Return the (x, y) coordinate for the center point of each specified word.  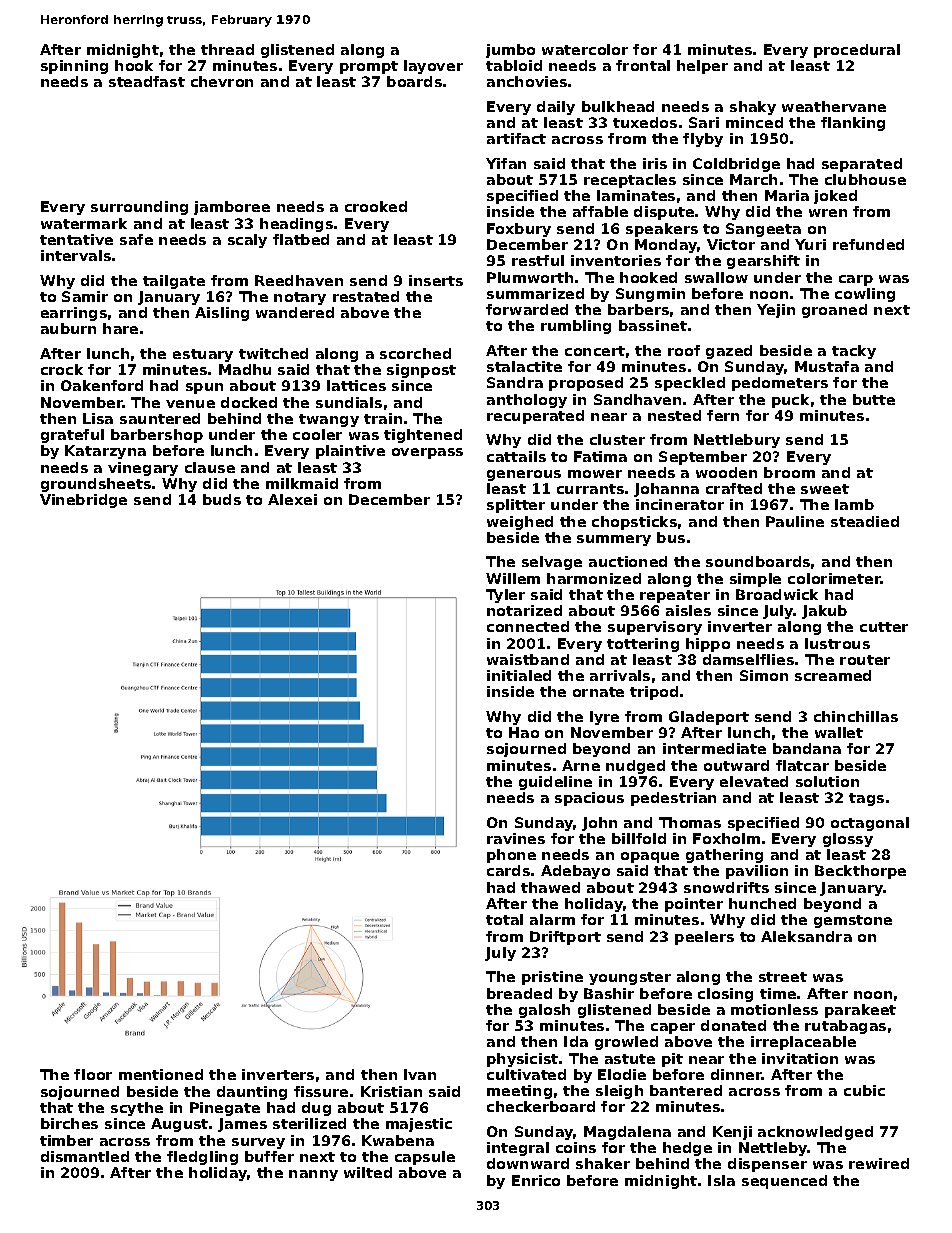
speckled (690, 384)
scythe (137, 1109)
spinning (74, 67)
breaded (519, 993)
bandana (807, 748)
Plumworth (530, 277)
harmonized (594, 578)
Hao (524, 732)
